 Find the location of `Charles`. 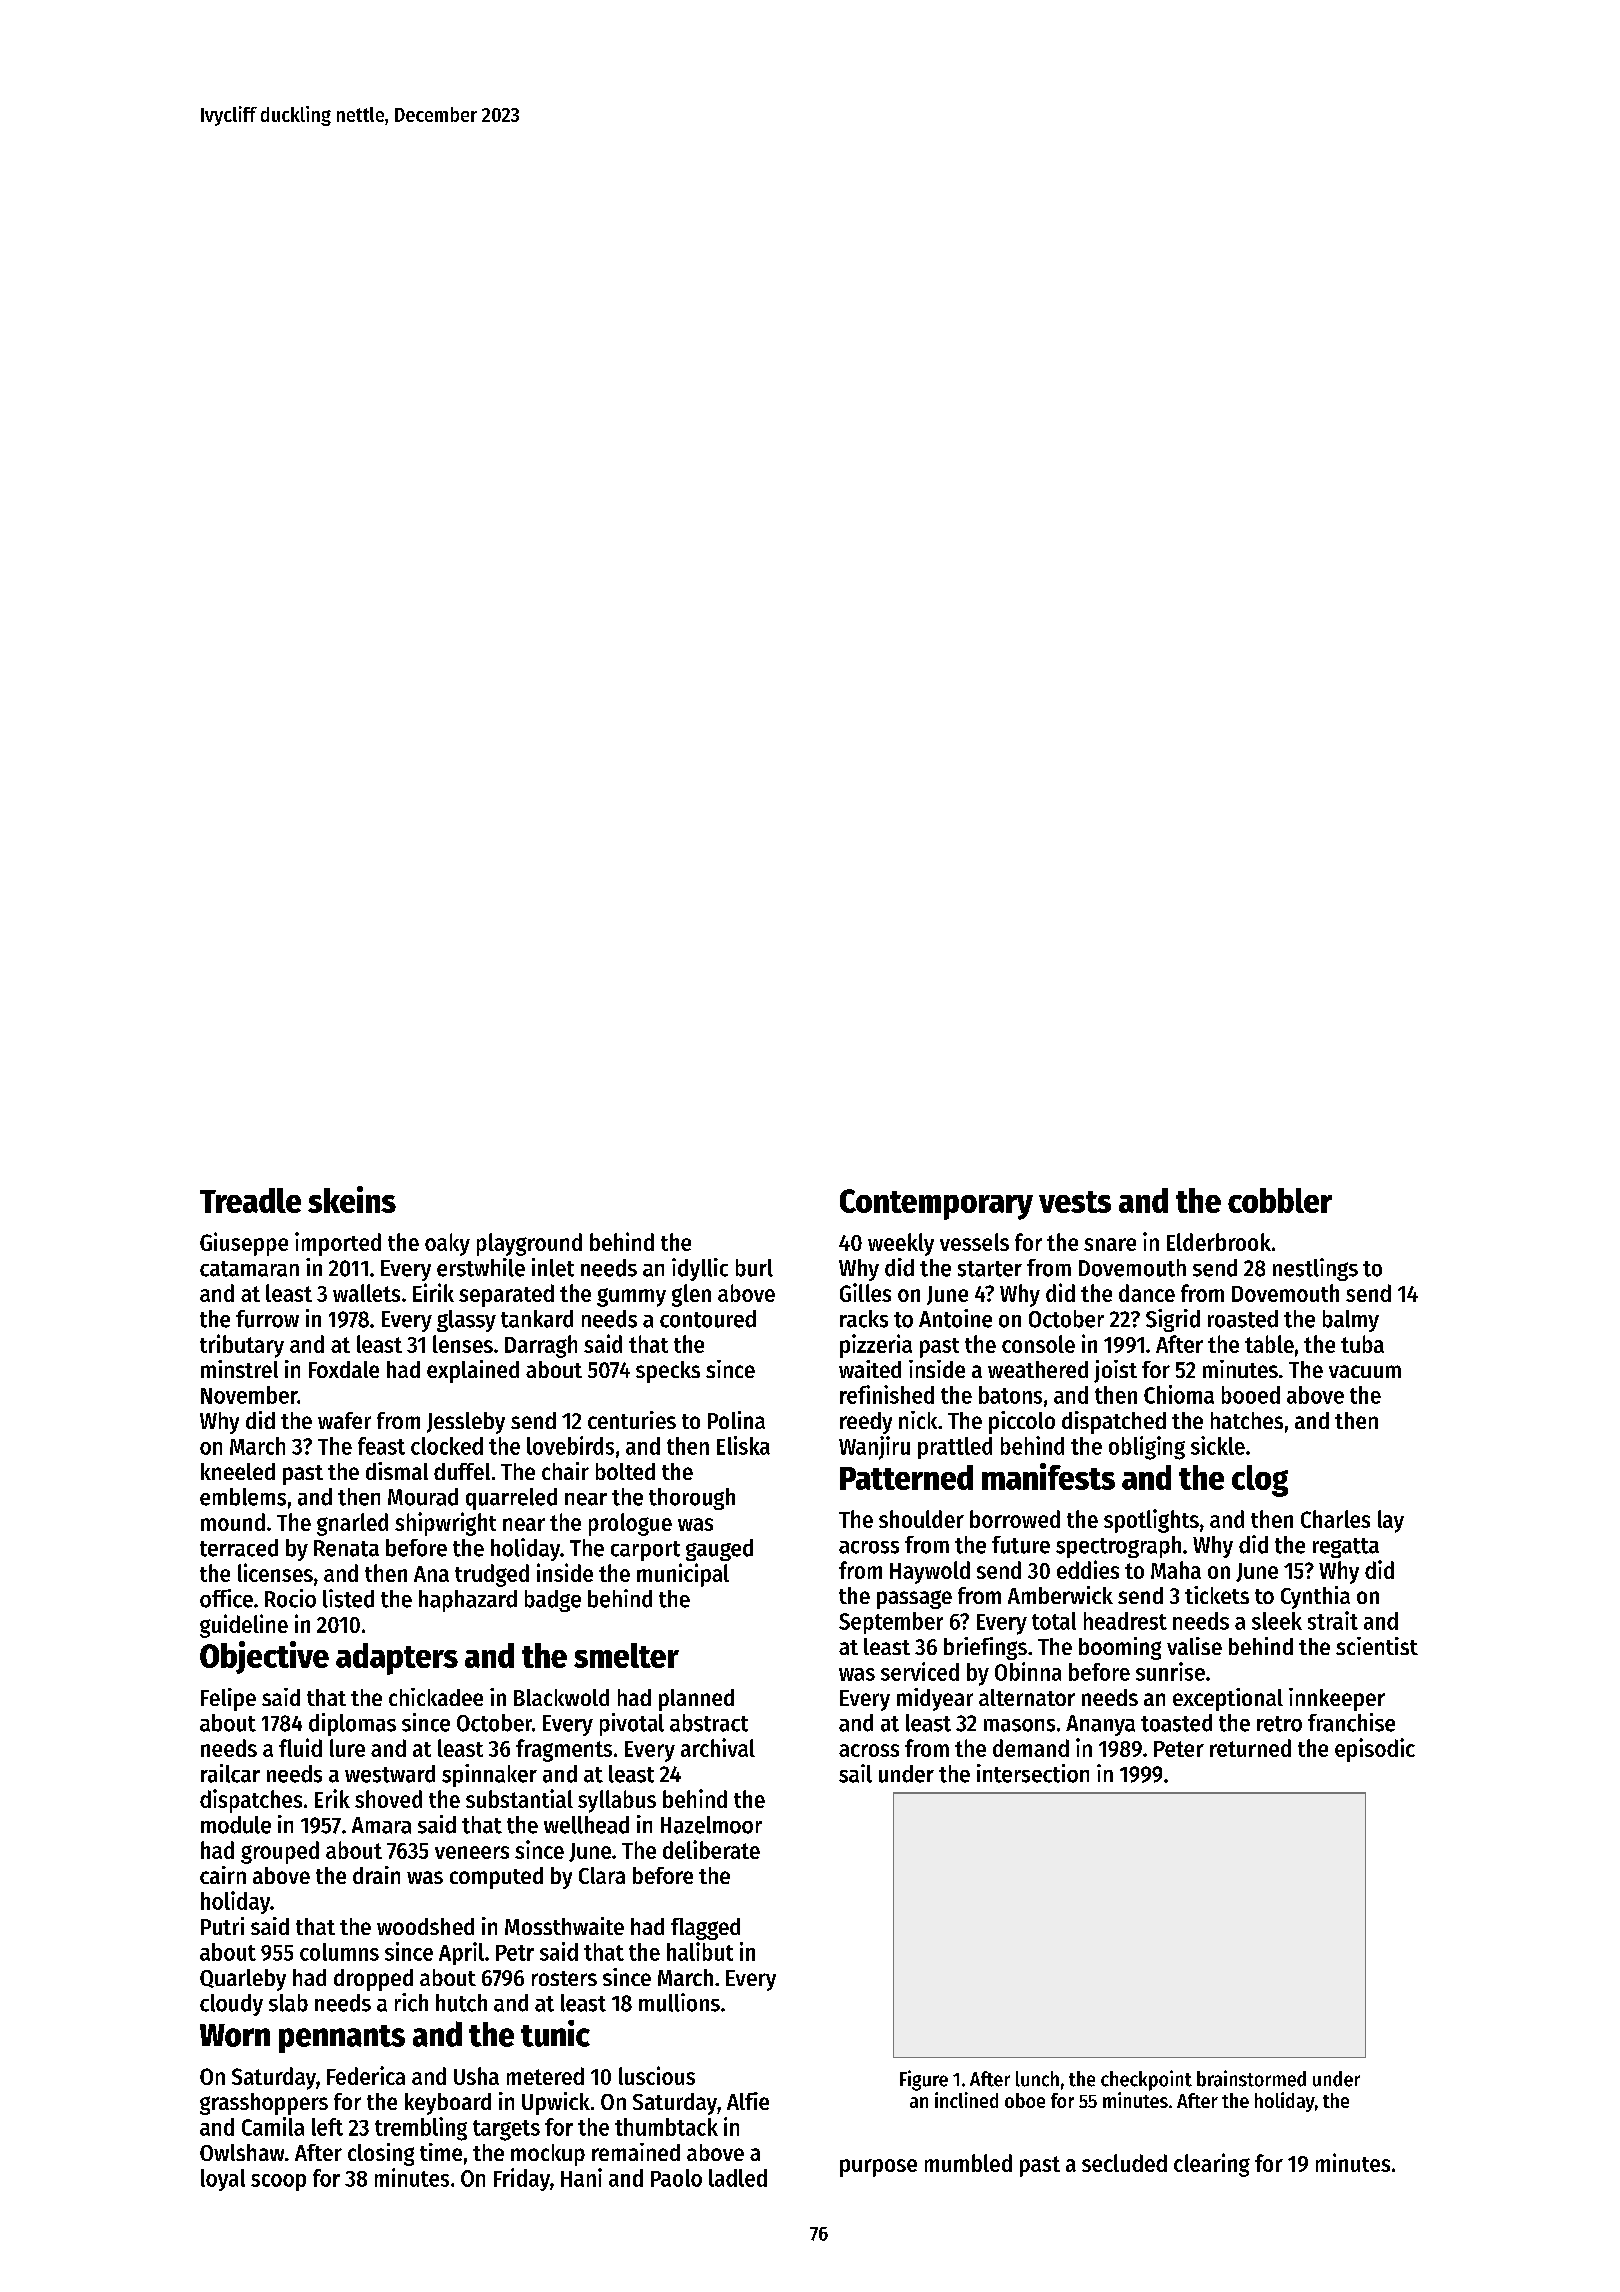

Charles is located at coordinates (1335, 1519).
